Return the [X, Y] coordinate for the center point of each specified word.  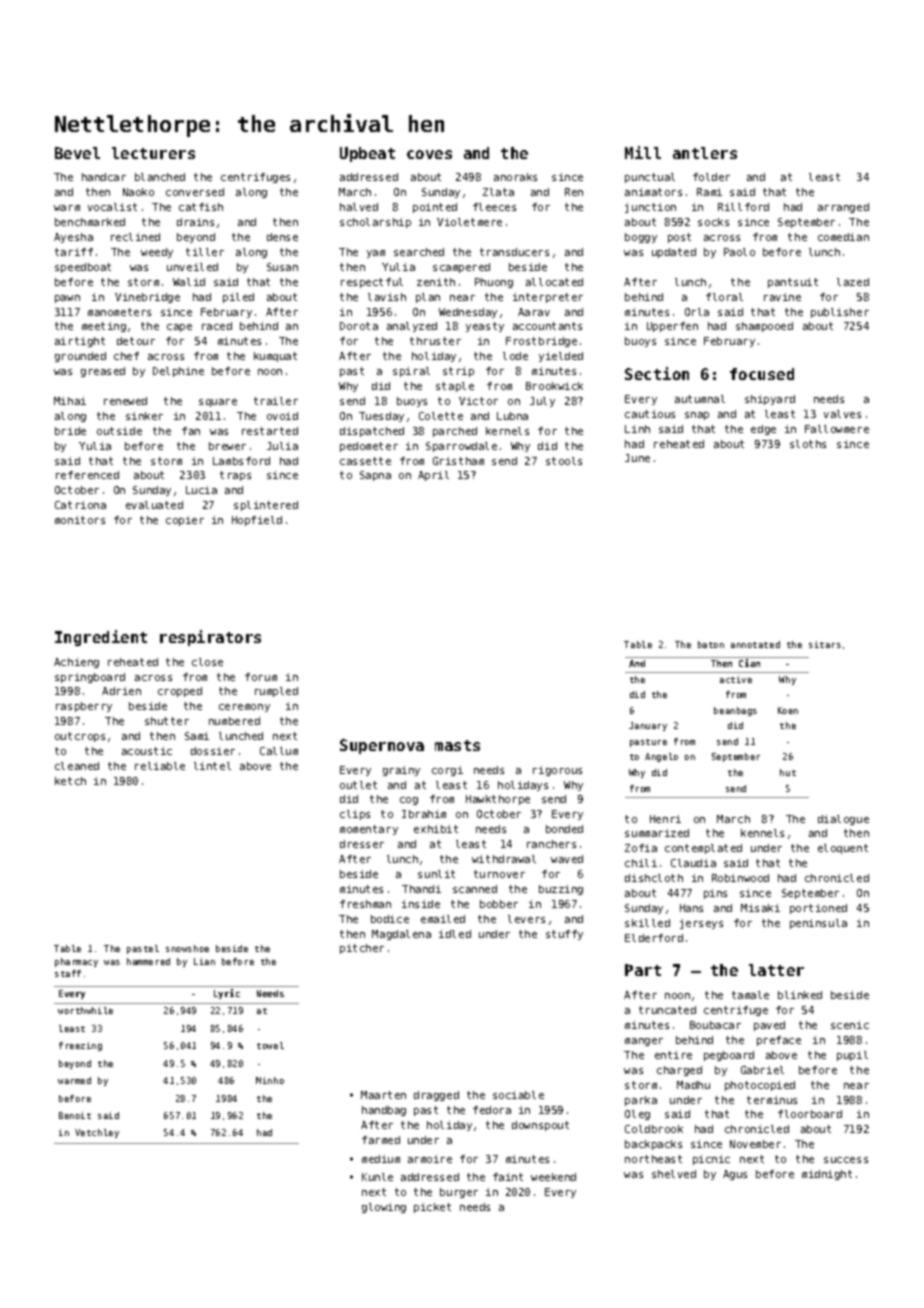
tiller [205, 252]
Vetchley [97, 1133]
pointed [435, 208]
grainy [401, 771]
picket [432, 1208]
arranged [843, 208]
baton [711, 644]
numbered [234, 721]
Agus [735, 1175]
